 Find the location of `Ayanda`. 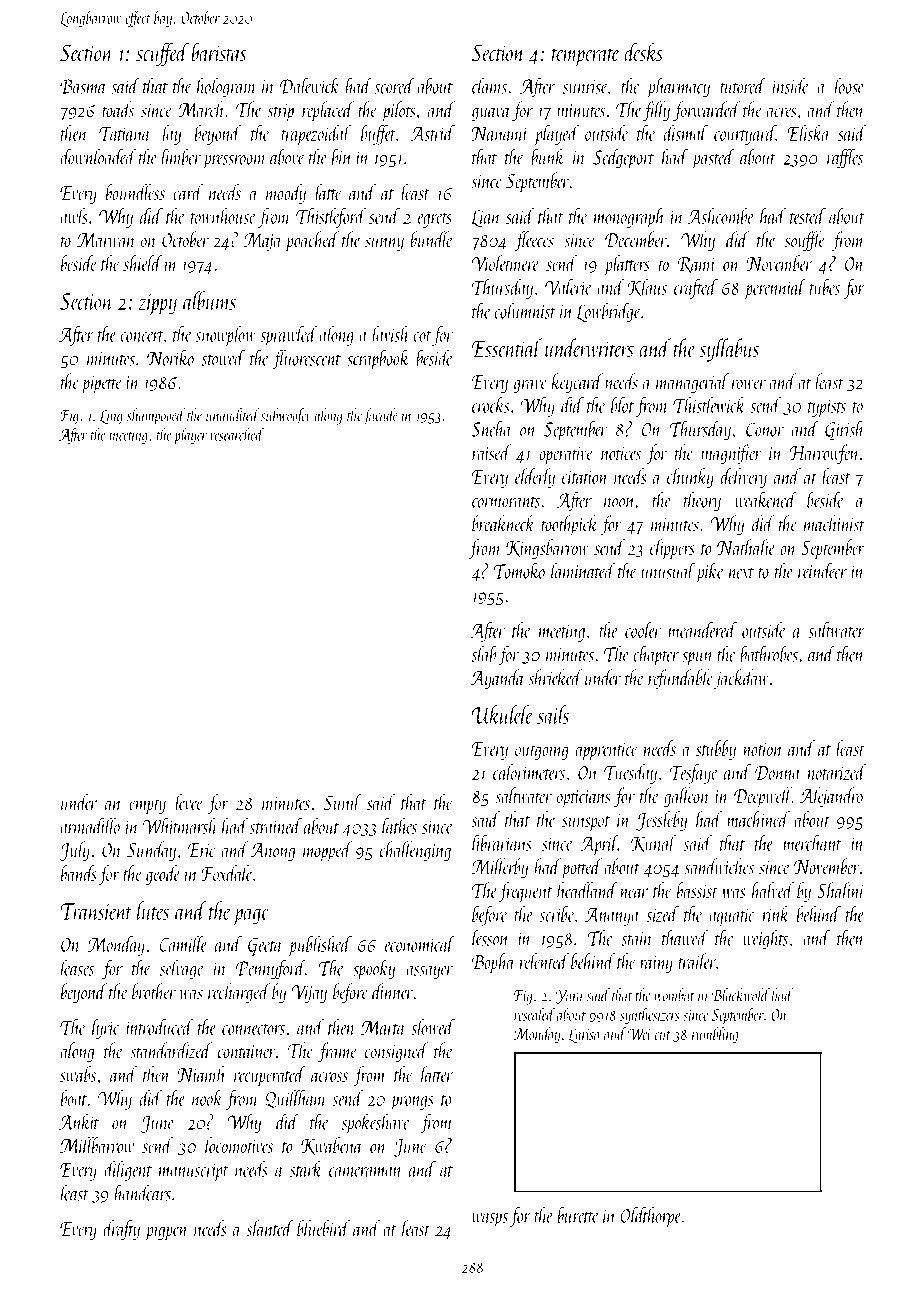

Ayanda is located at coordinates (497, 679).
